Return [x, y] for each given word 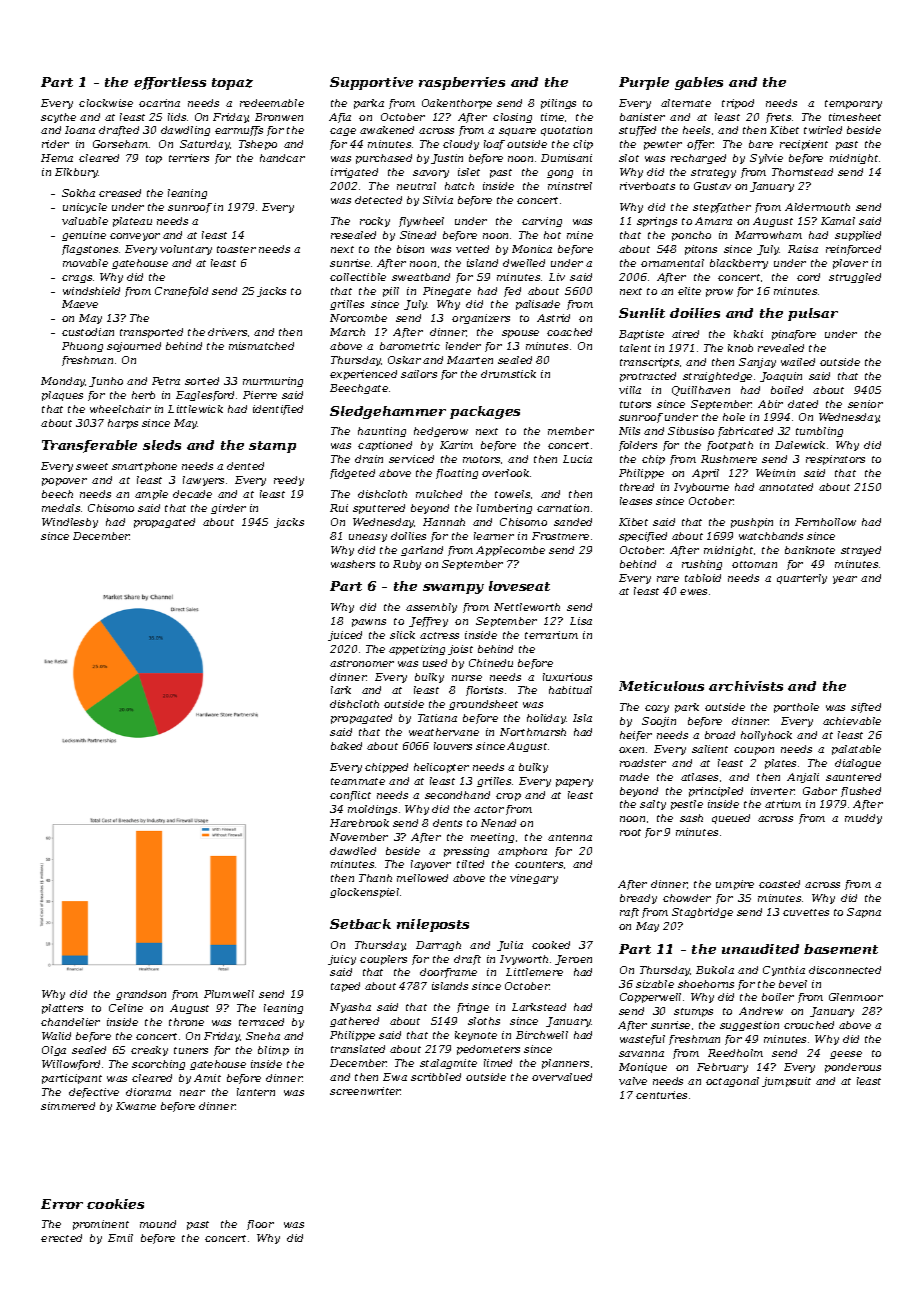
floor [260, 1225]
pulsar [813, 314]
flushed [861, 792]
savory [431, 174]
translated [358, 1049]
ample [151, 495]
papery [574, 783]
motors [481, 459]
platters [62, 1009]
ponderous [853, 1068]
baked [346, 746]
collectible [358, 277]
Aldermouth [817, 207]
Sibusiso [691, 431]
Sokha [78, 193]
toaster [236, 249]
